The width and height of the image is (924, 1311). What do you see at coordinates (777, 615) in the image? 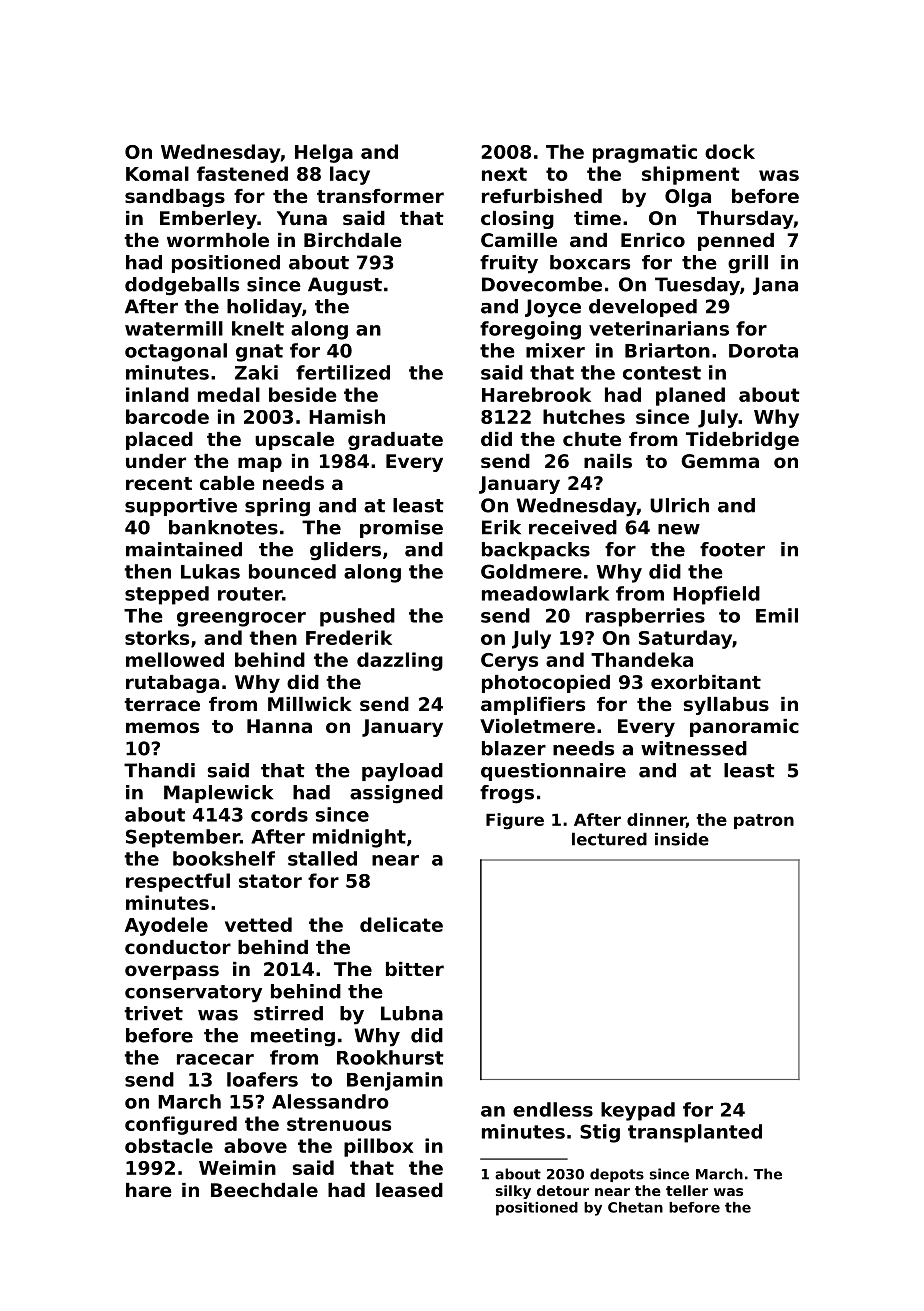
I see `Emil` at bounding box center [777, 615].
